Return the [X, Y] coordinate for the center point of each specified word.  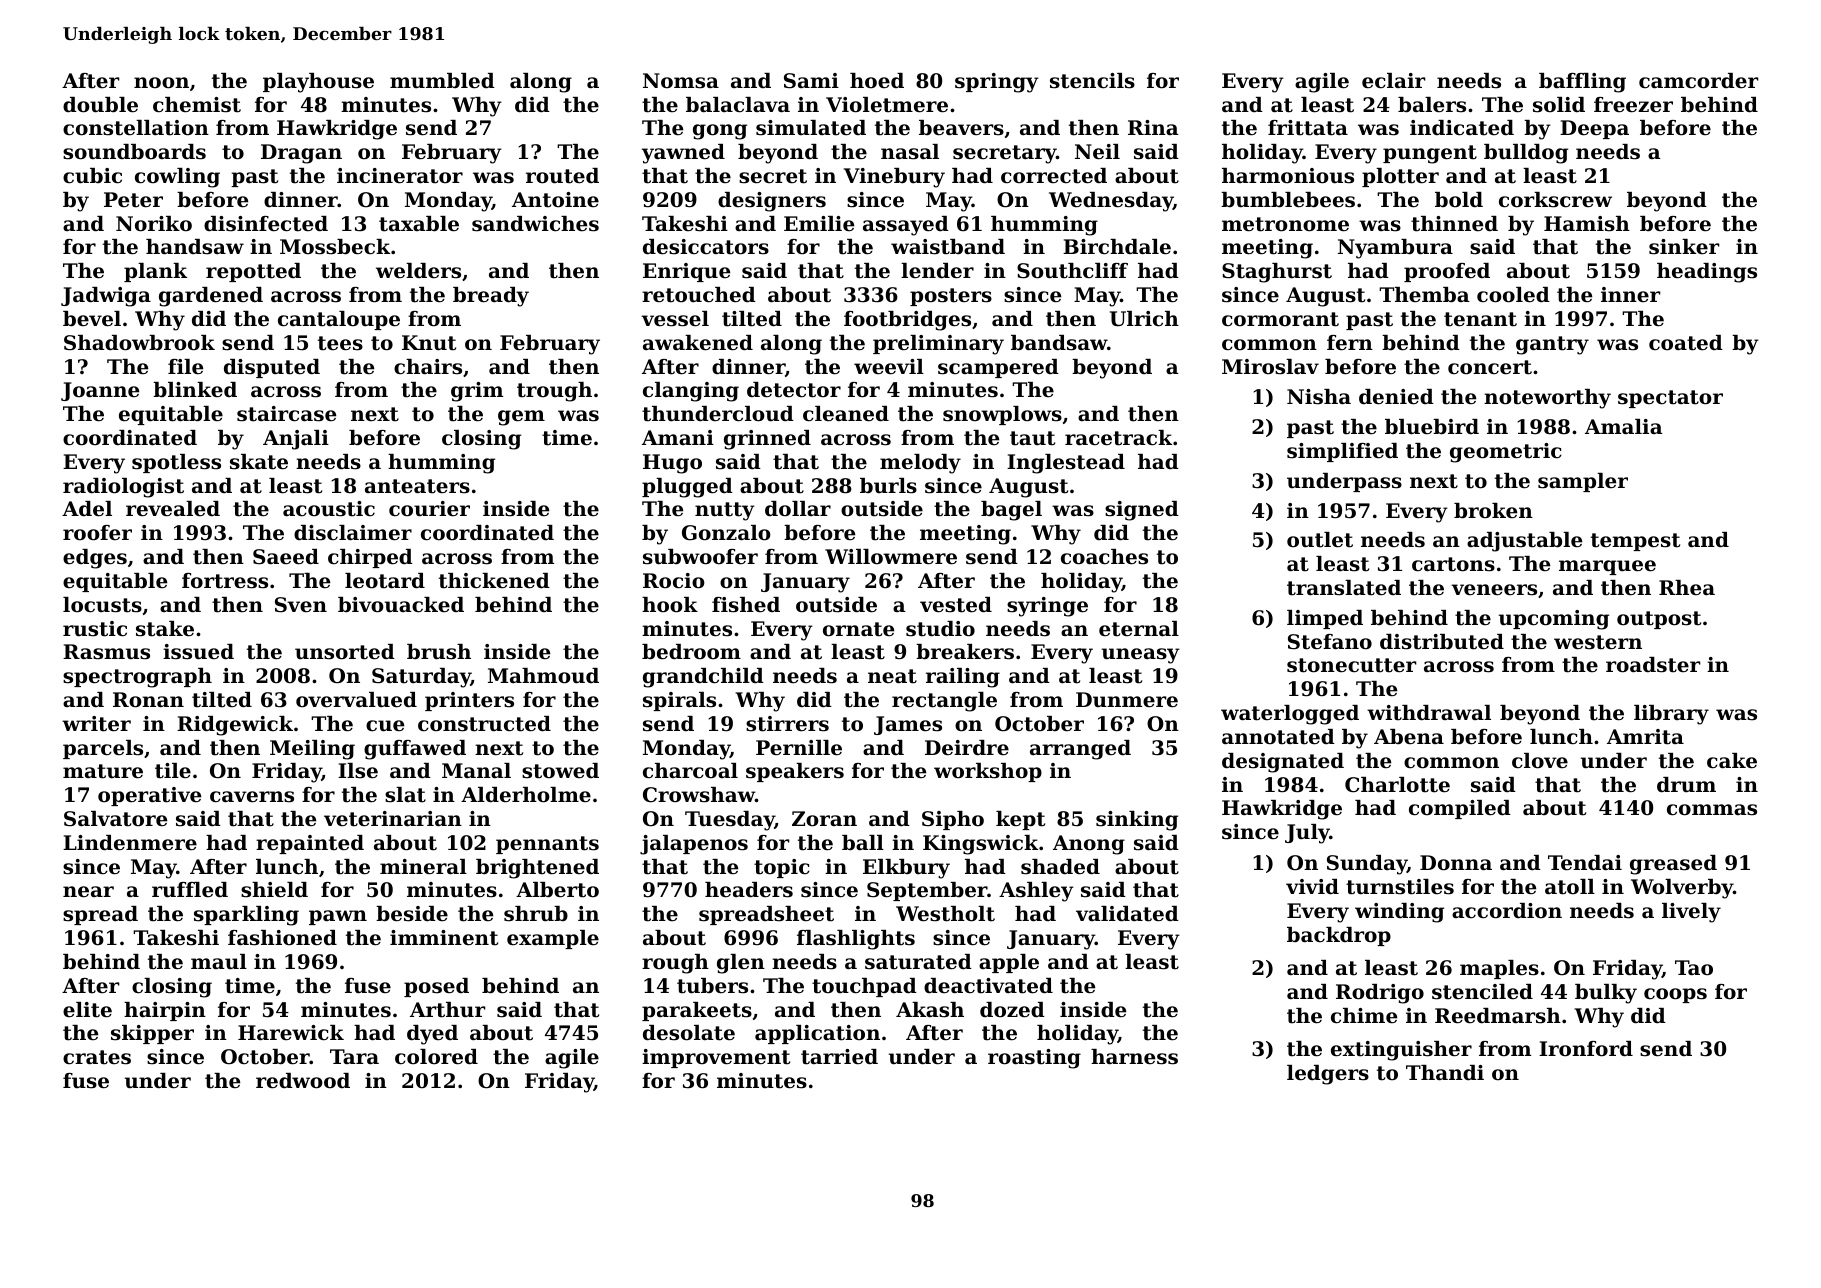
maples [1499, 969]
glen [741, 964]
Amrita [1645, 737]
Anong [1089, 845]
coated [1686, 343]
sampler [1583, 482]
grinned [767, 440]
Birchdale [1117, 247]
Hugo [672, 464]
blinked [195, 390]
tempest [1635, 542]
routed [562, 176]
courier [429, 509]
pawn [338, 917]
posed [436, 987]
